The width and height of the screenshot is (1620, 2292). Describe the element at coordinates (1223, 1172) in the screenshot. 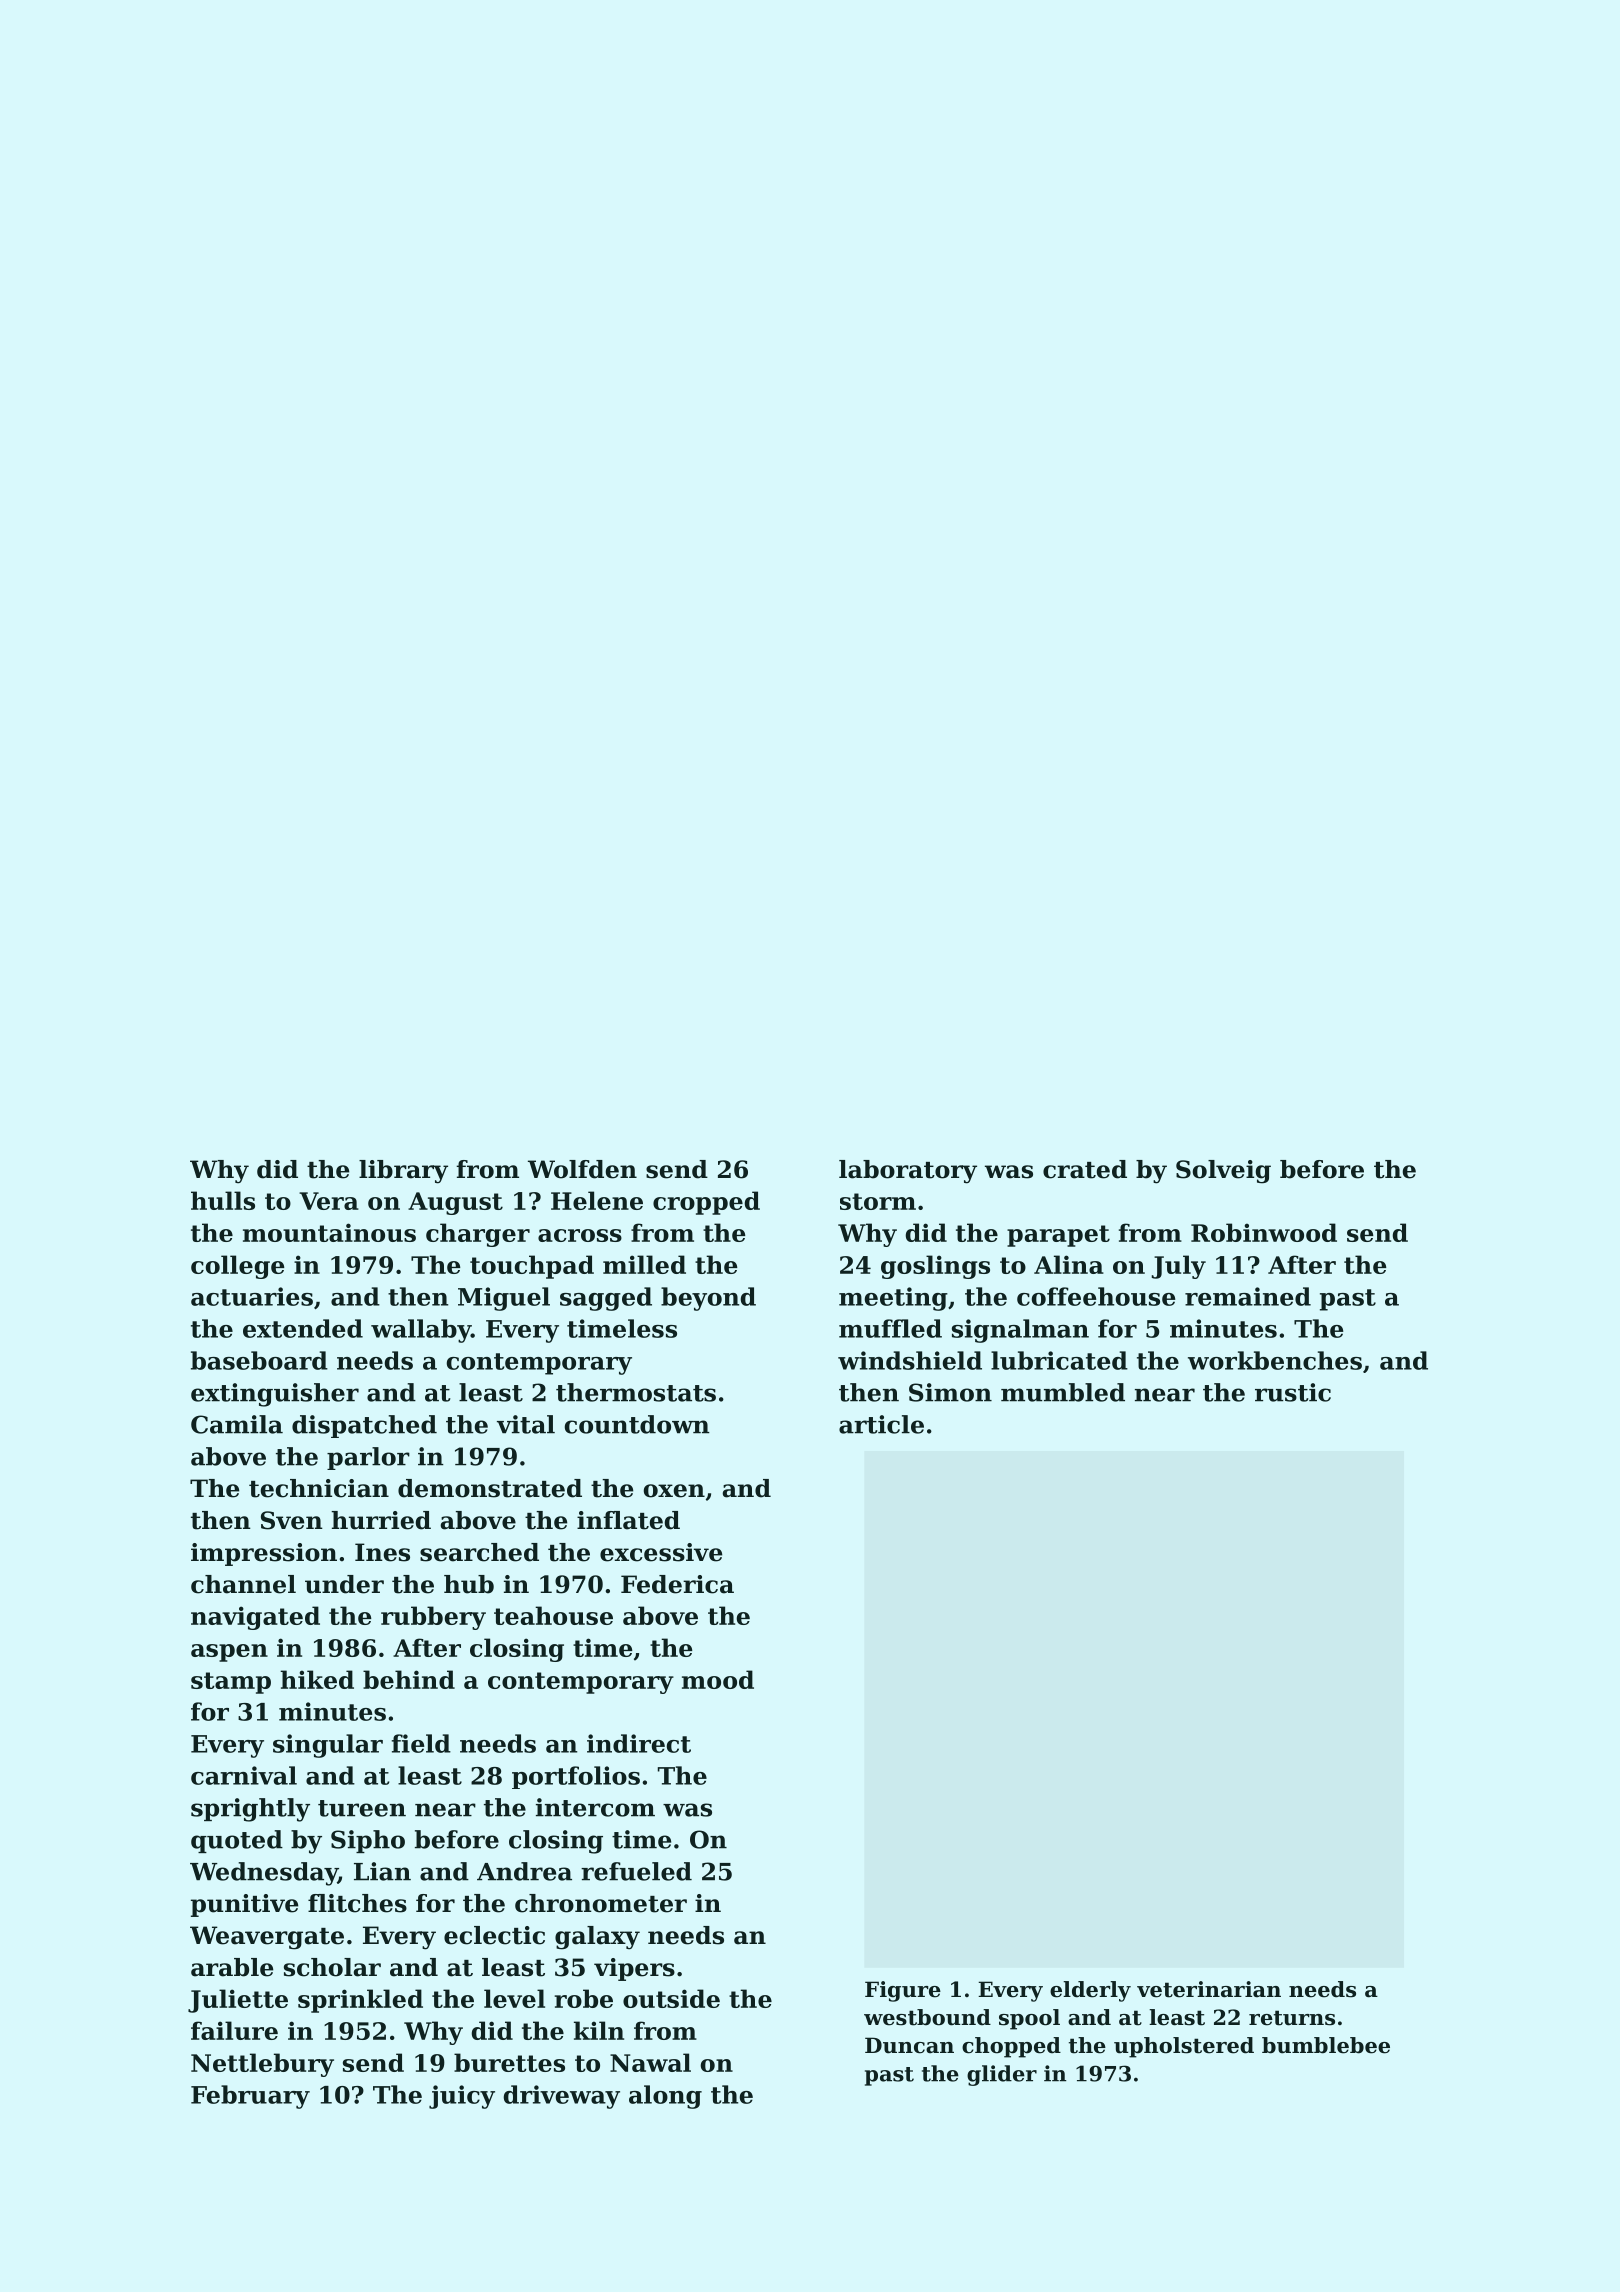

I see `Solveig` at that location.
